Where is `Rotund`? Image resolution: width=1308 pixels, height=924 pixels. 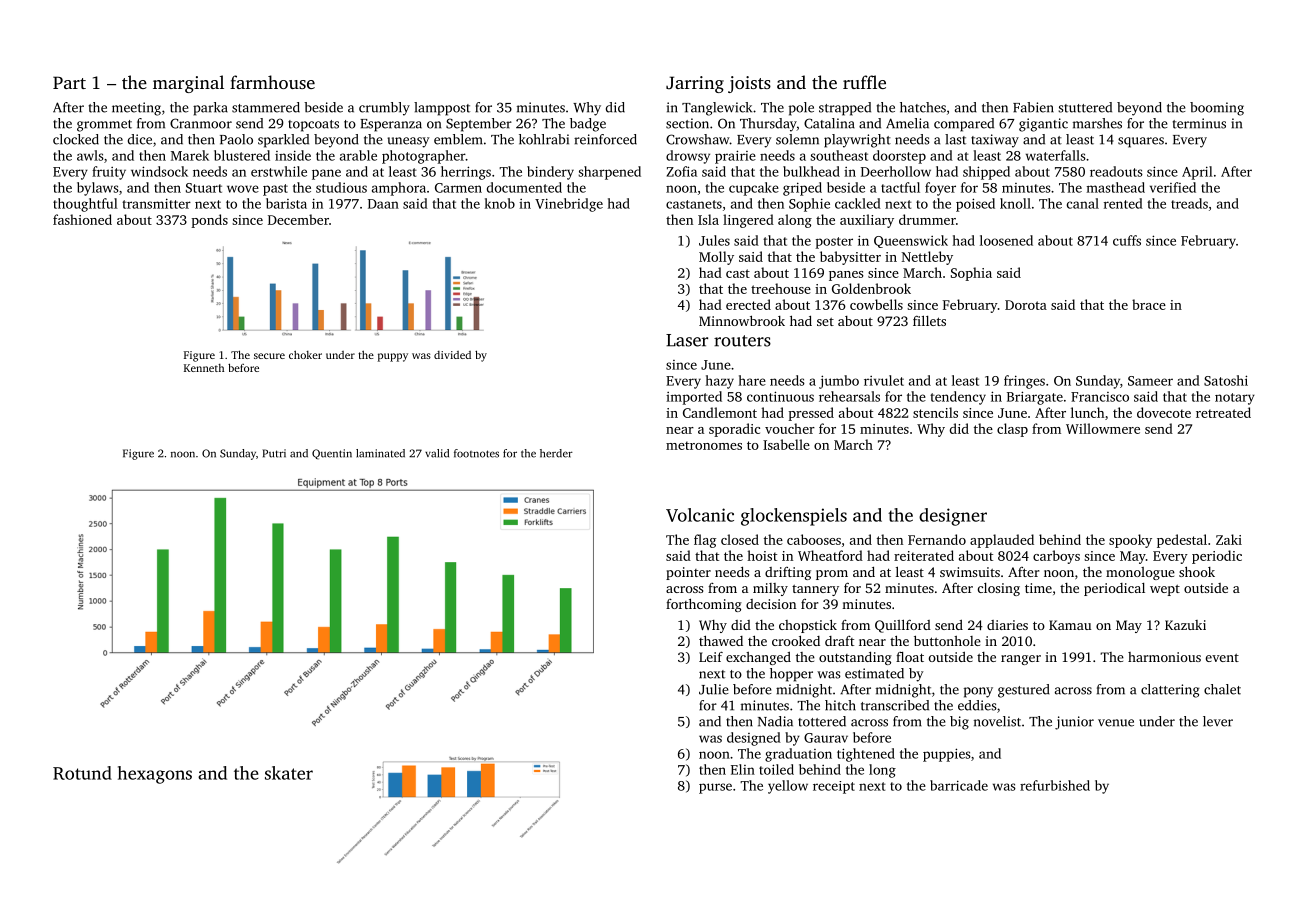 Rotund is located at coordinates (82, 773).
